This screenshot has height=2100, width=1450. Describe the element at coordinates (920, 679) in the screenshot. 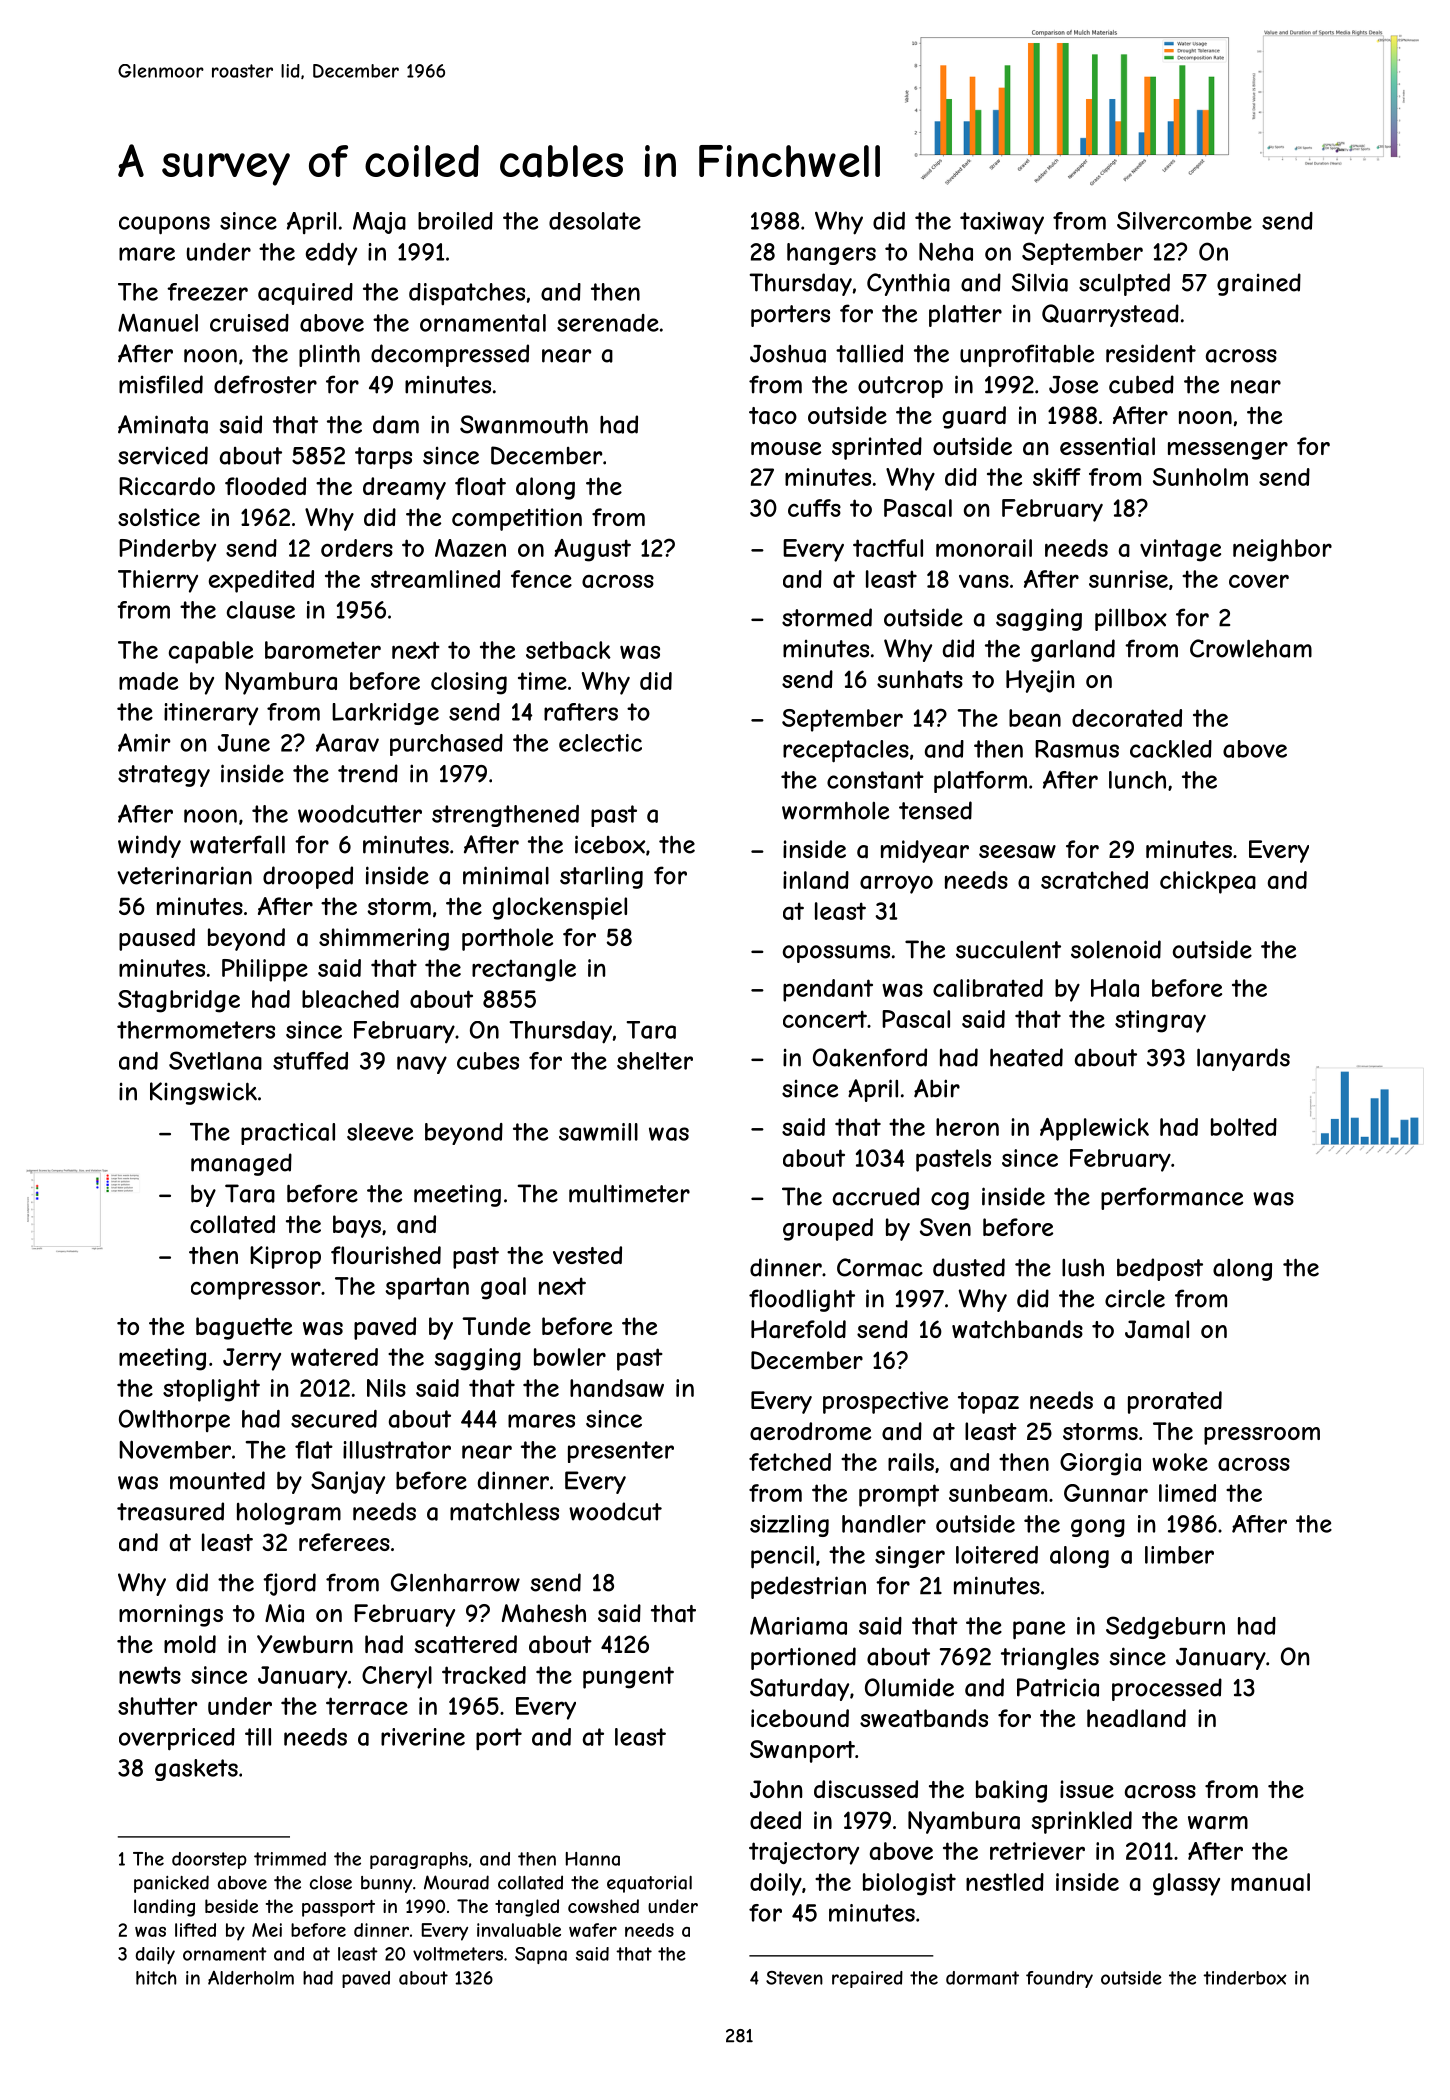

I see `sunhats` at that location.
